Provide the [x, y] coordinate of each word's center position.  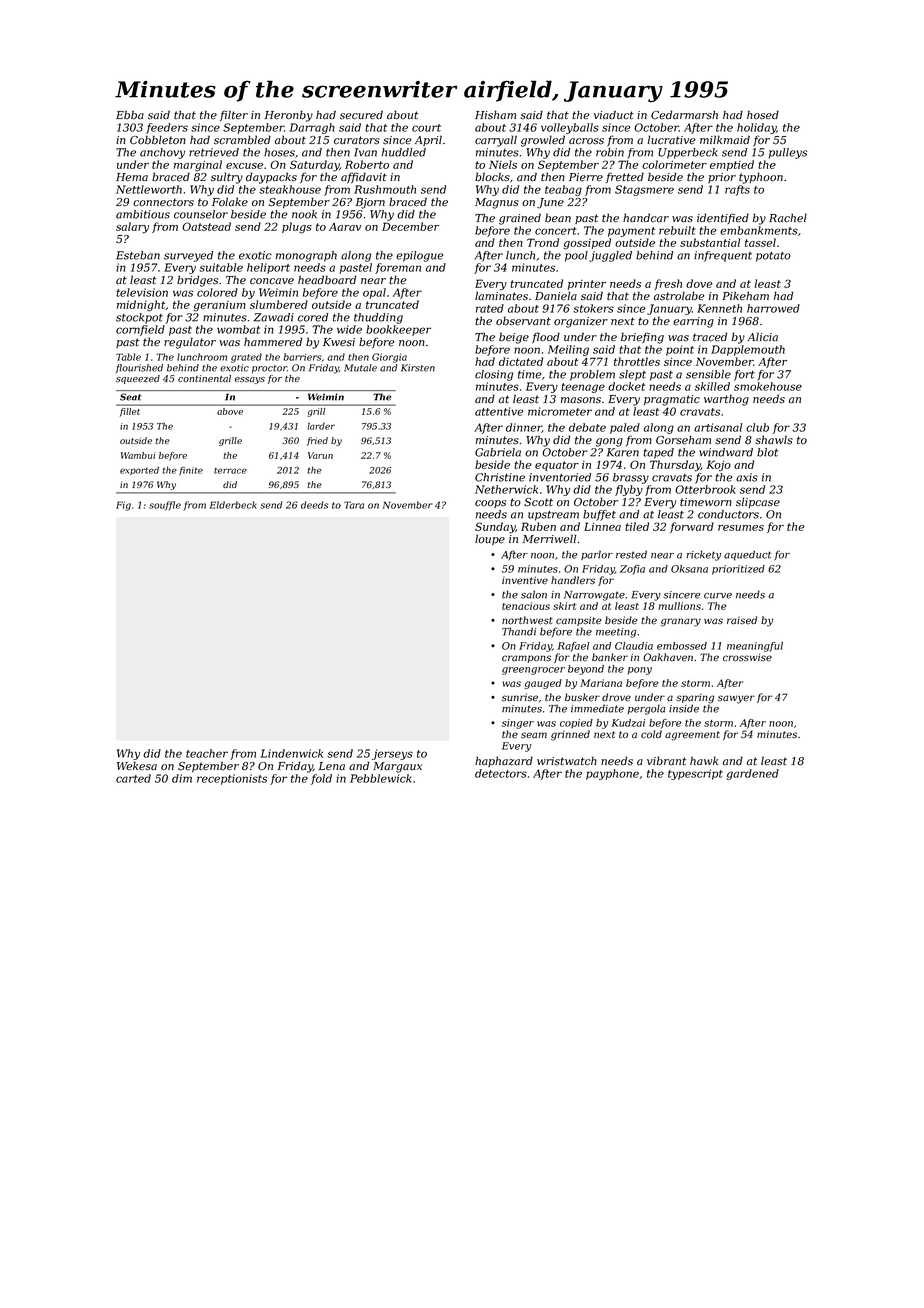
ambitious [143, 214]
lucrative [672, 140]
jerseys [392, 754]
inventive [525, 580]
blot [767, 452]
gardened [752, 774]
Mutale [360, 368]
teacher [207, 753]
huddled [404, 152]
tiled [637, 526]
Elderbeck [233, 505]
